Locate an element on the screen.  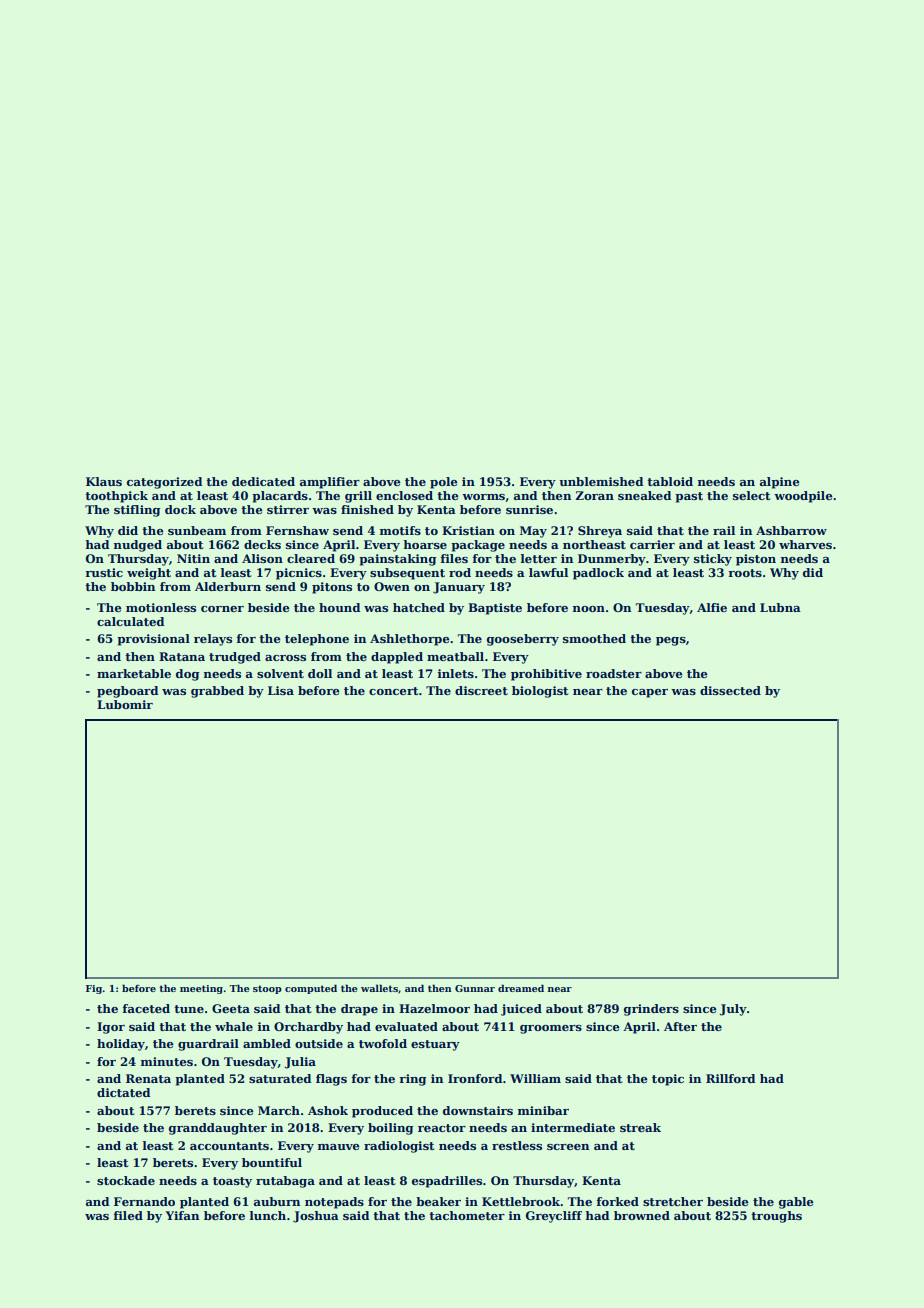
Gunnar is located at coordinates (475, 988).
